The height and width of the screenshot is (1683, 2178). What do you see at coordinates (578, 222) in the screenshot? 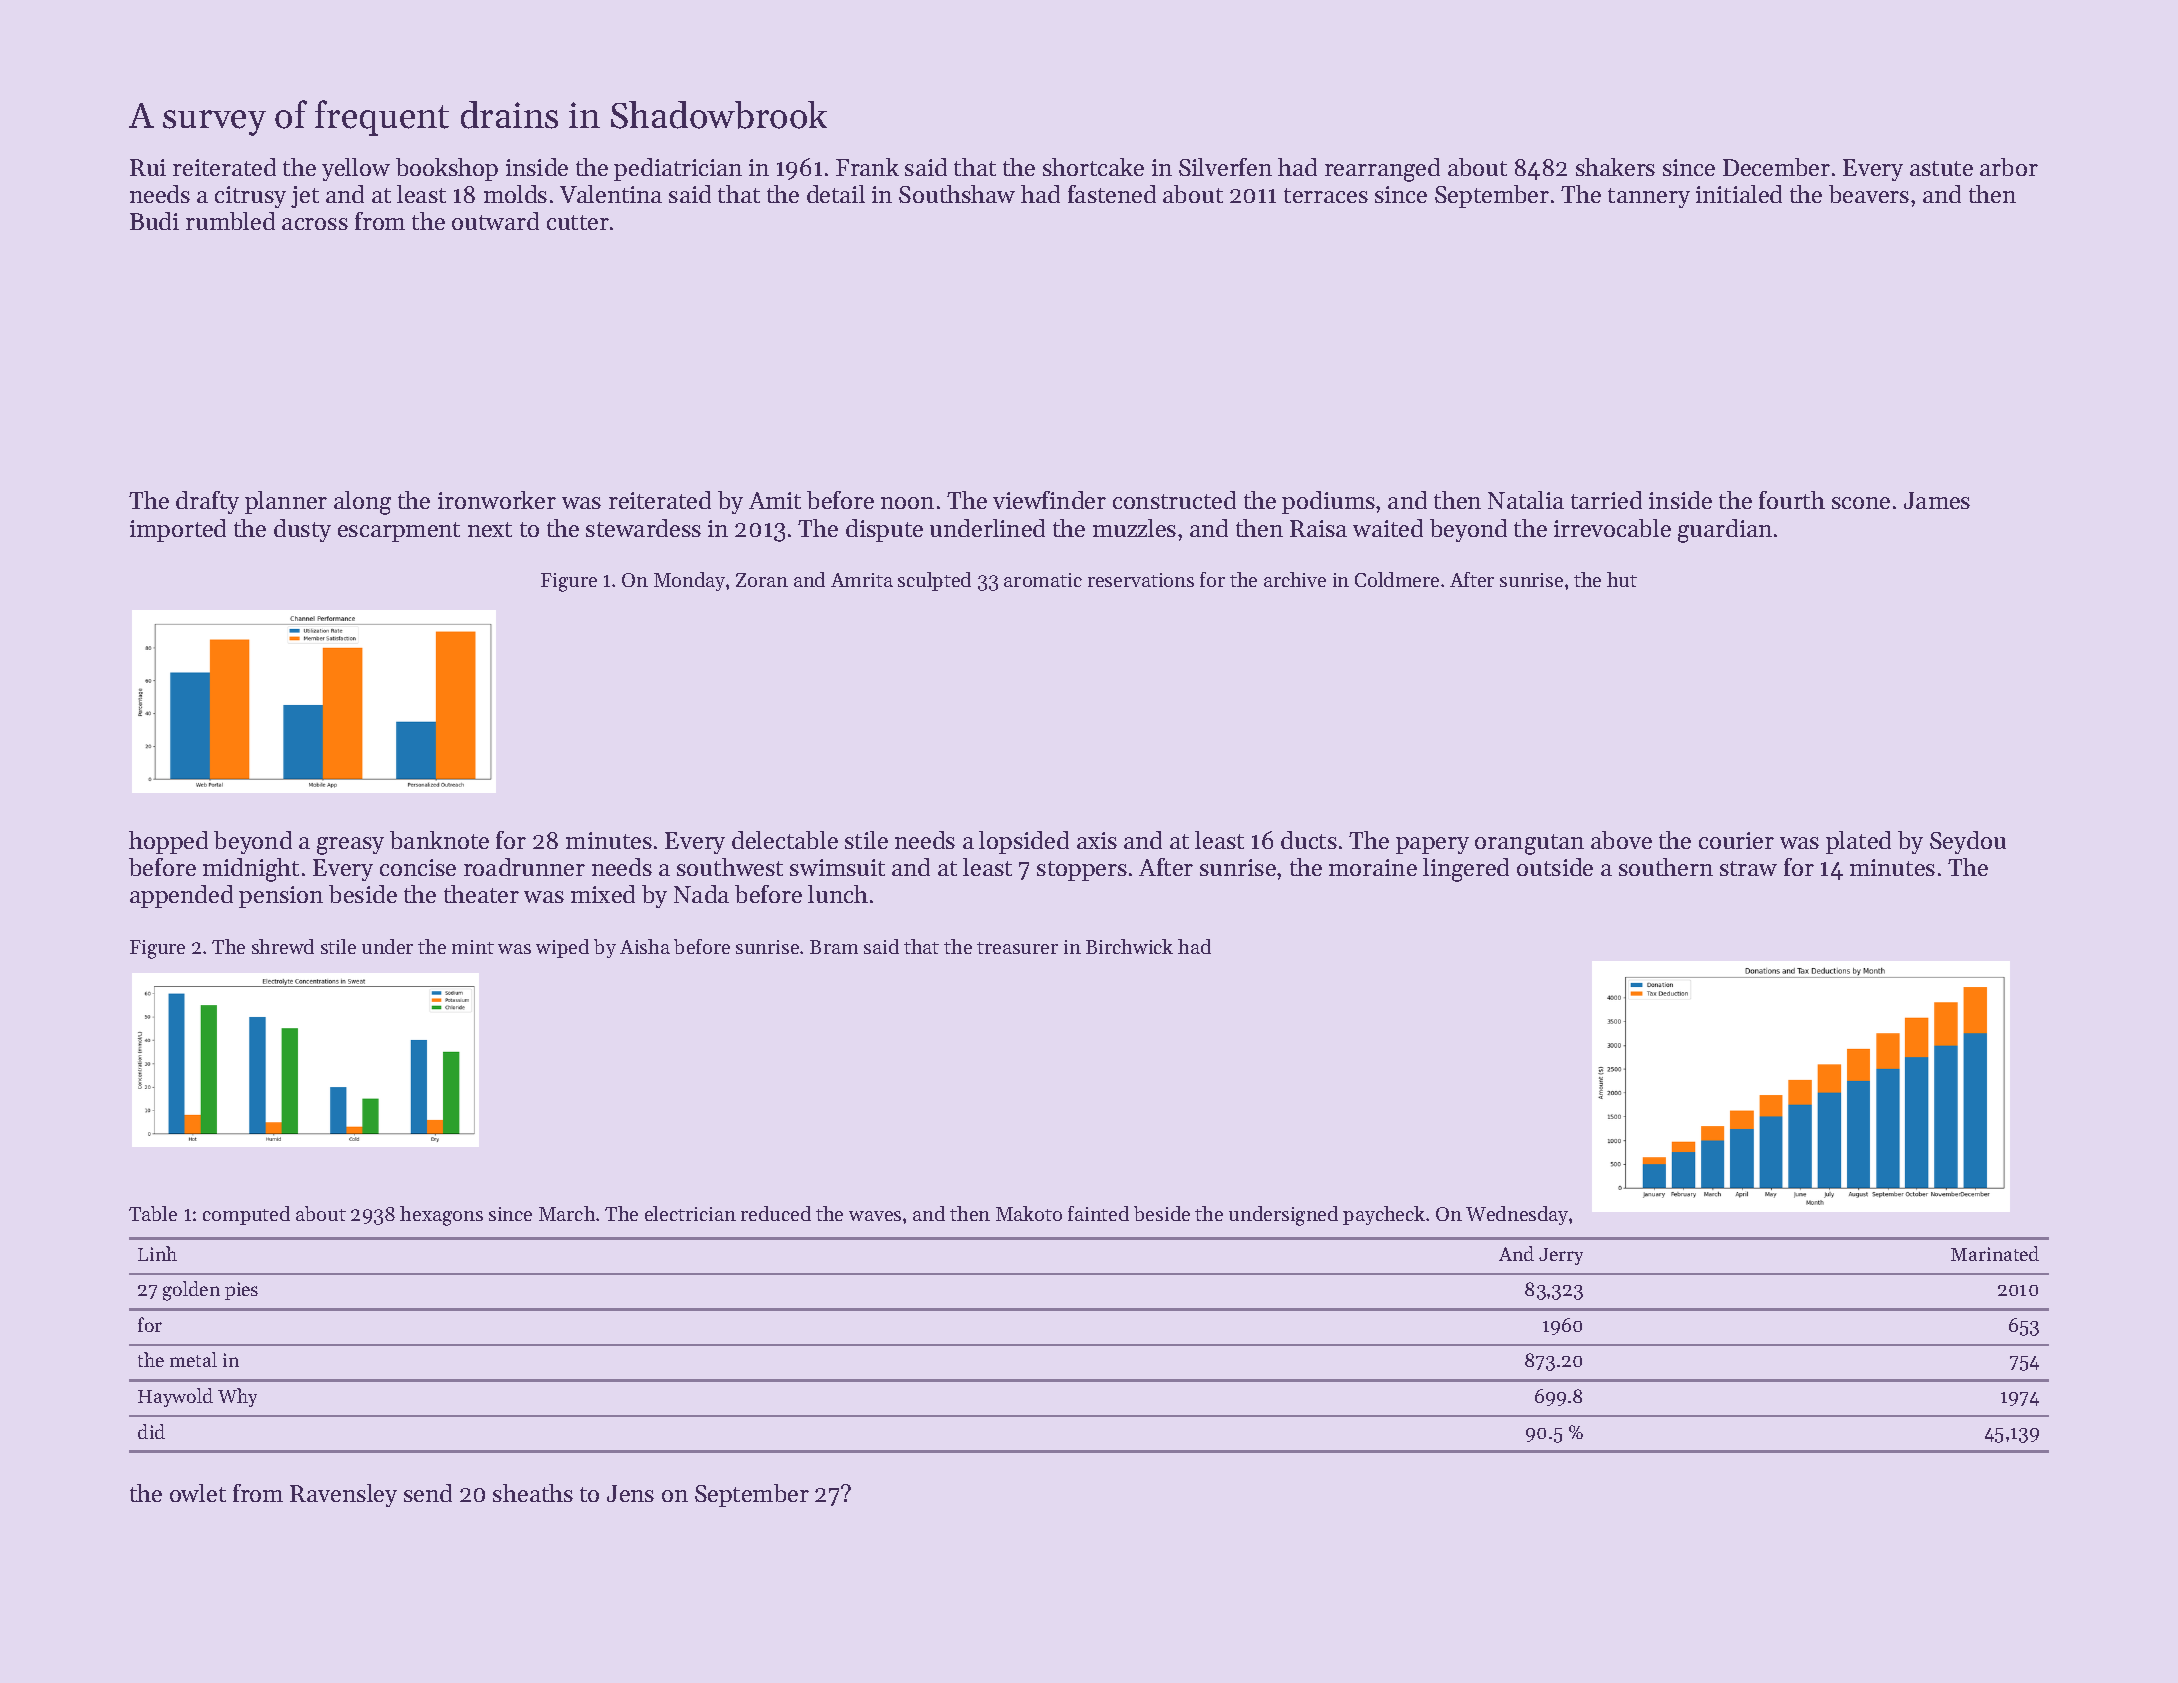
I see `cutter` at bounding box center [578, 222].
